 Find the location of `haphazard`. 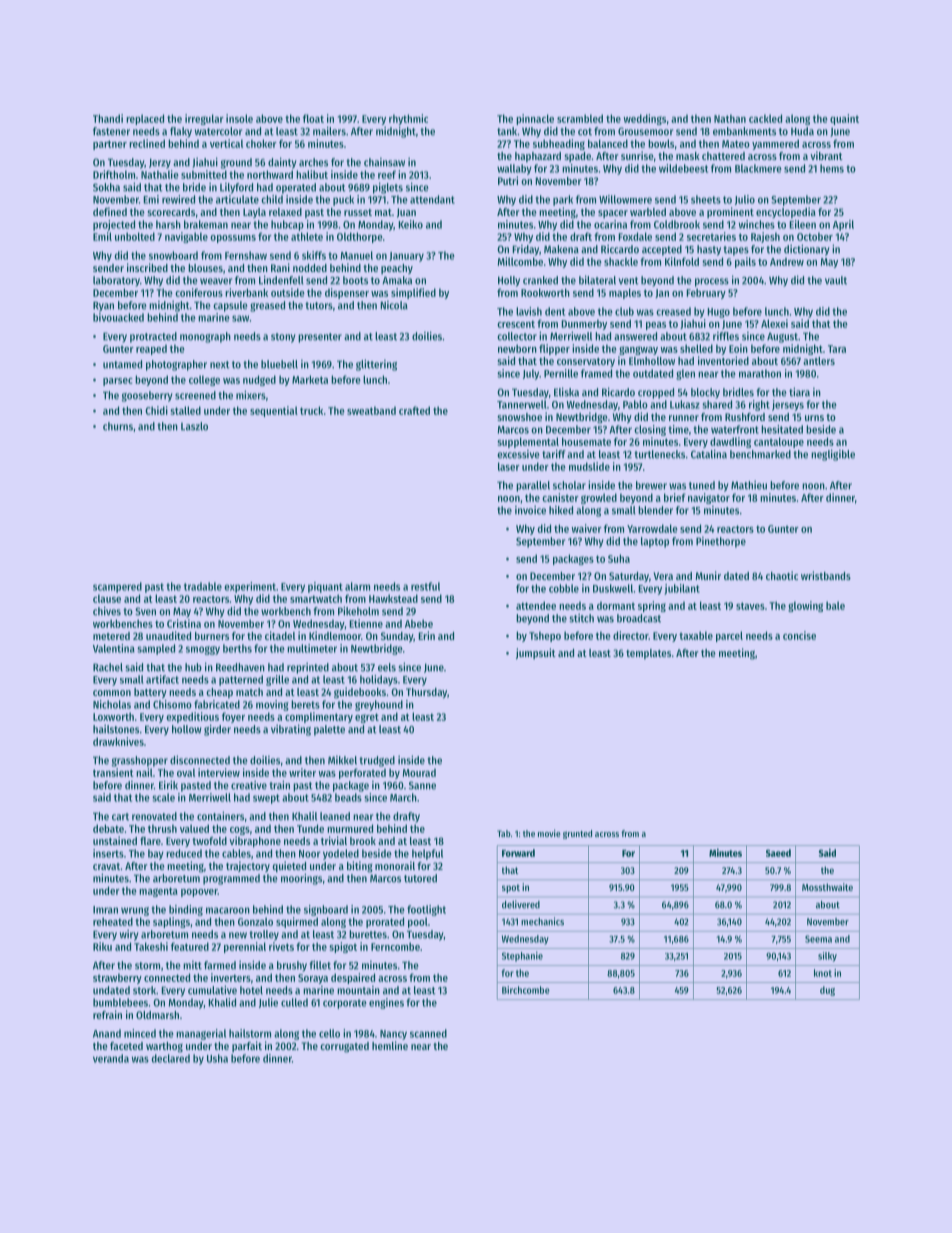

haphazard is located at coordinates (538, 157).
